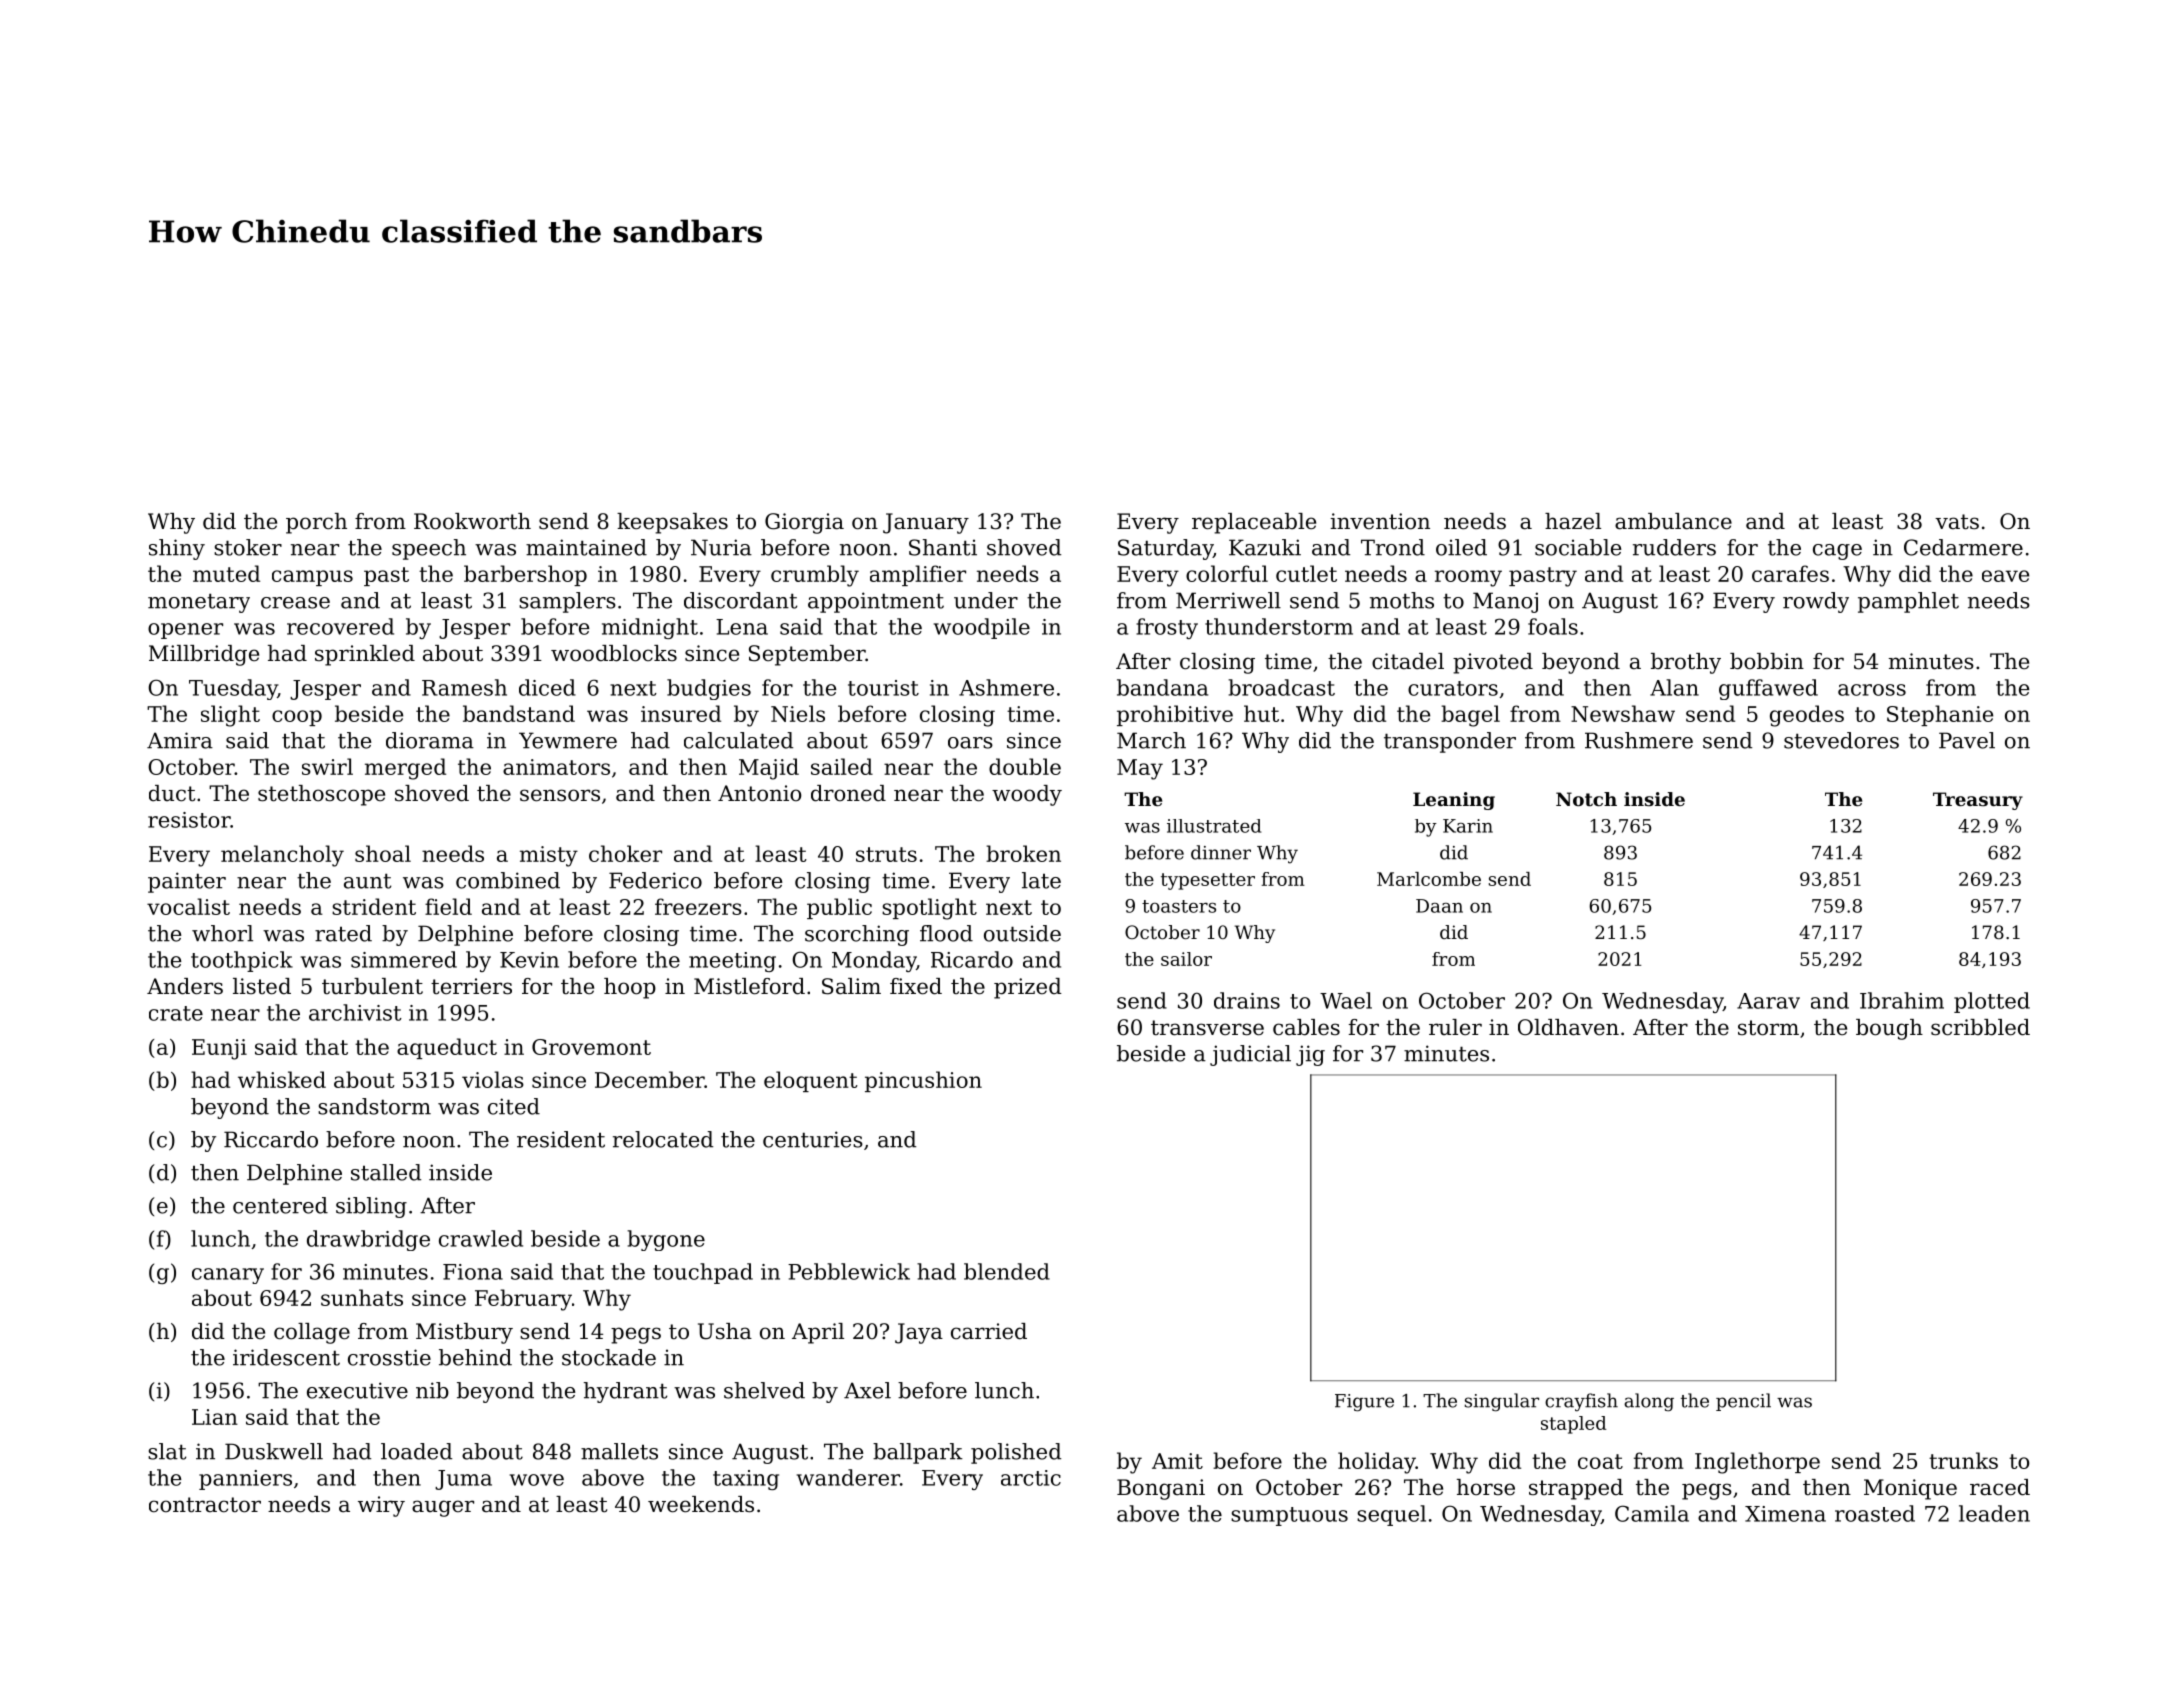 The width and height of the document is (2178, 1683). What do you see at coordinates (233, 689) in the document?
I see `Tuesday` at bounding box center [233, 689].
